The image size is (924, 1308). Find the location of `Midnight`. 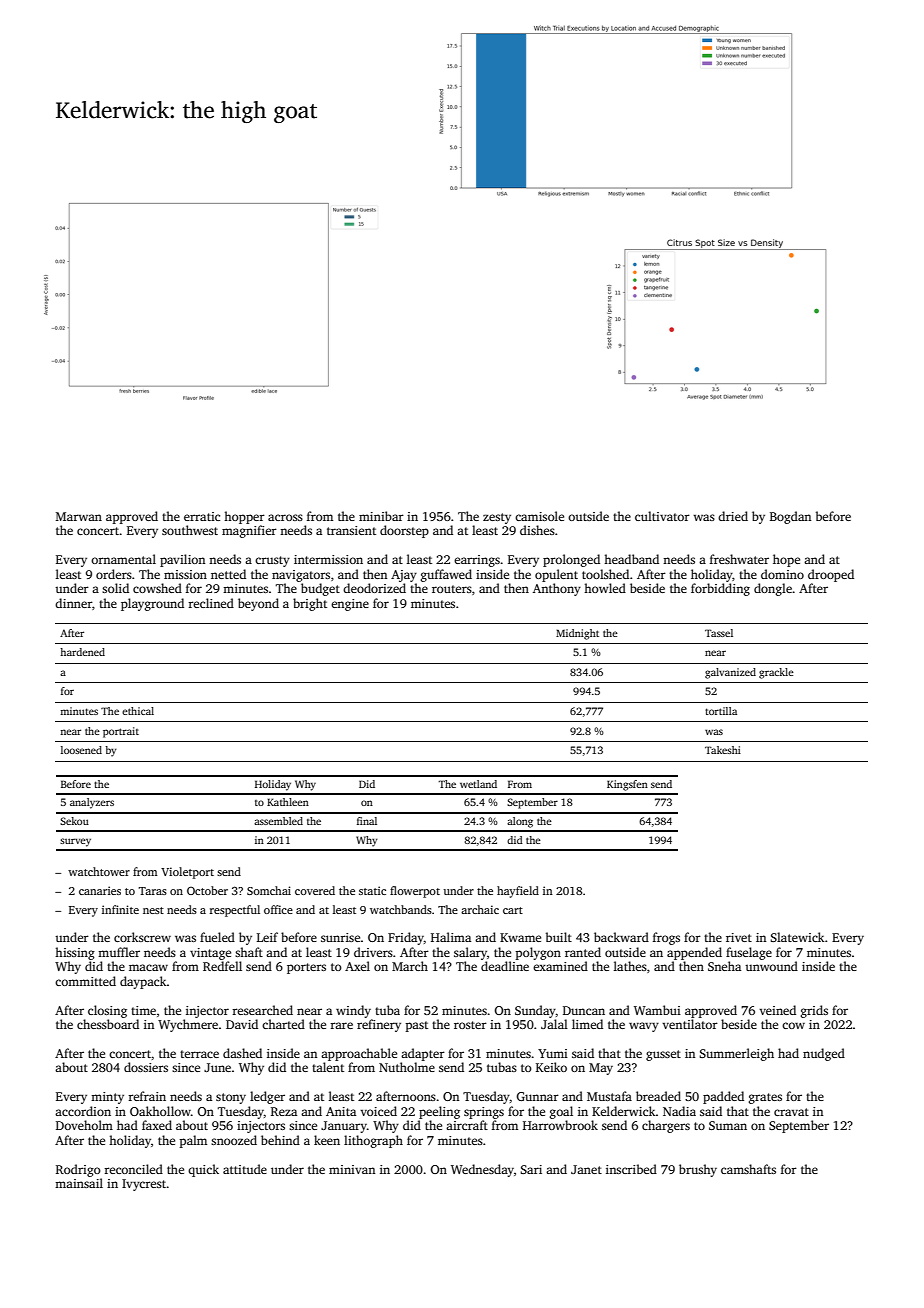

Midnight is located at coordinates (577, 634).
